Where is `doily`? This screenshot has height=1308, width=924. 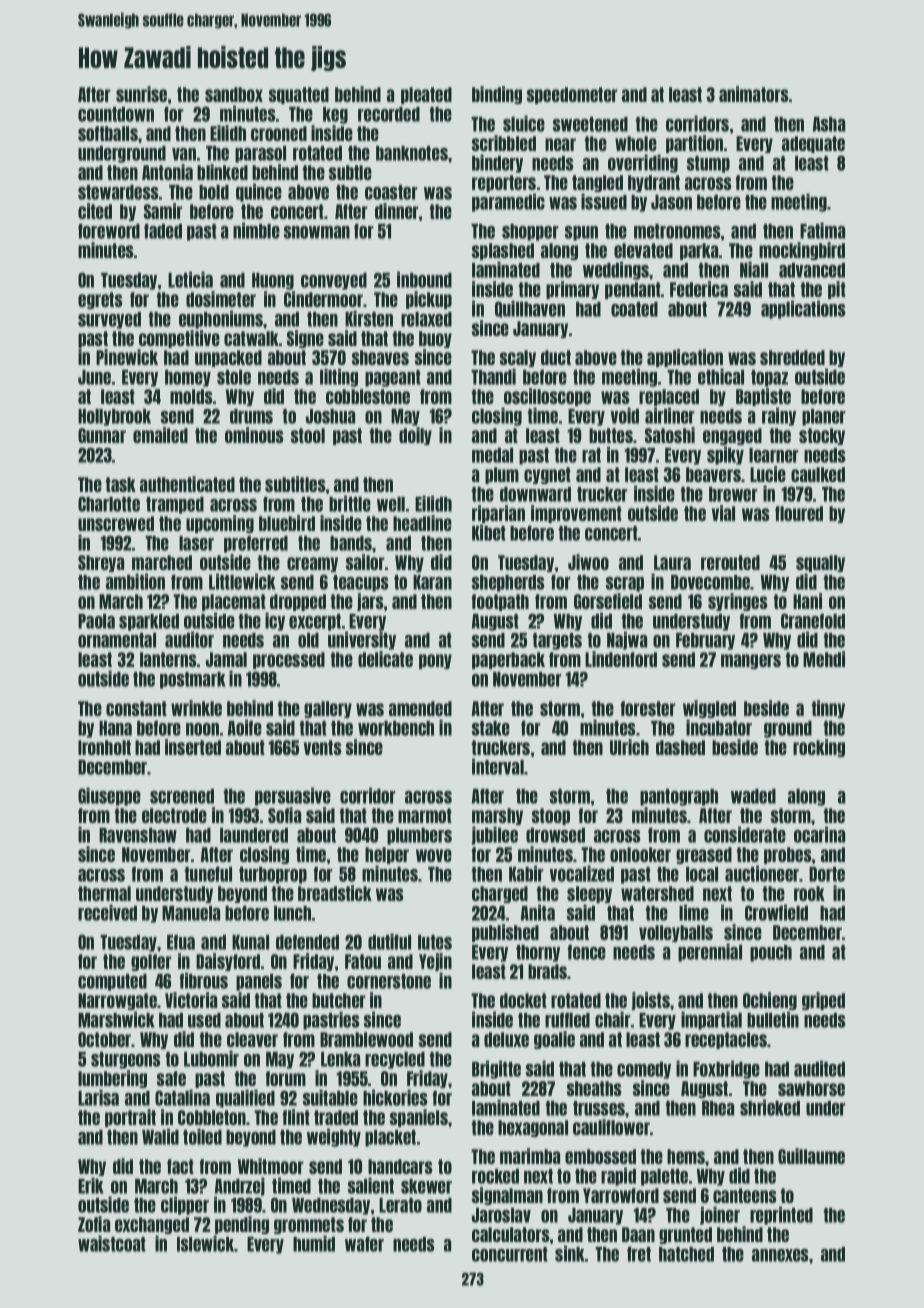
doily is located at coordinates (415, 436).
